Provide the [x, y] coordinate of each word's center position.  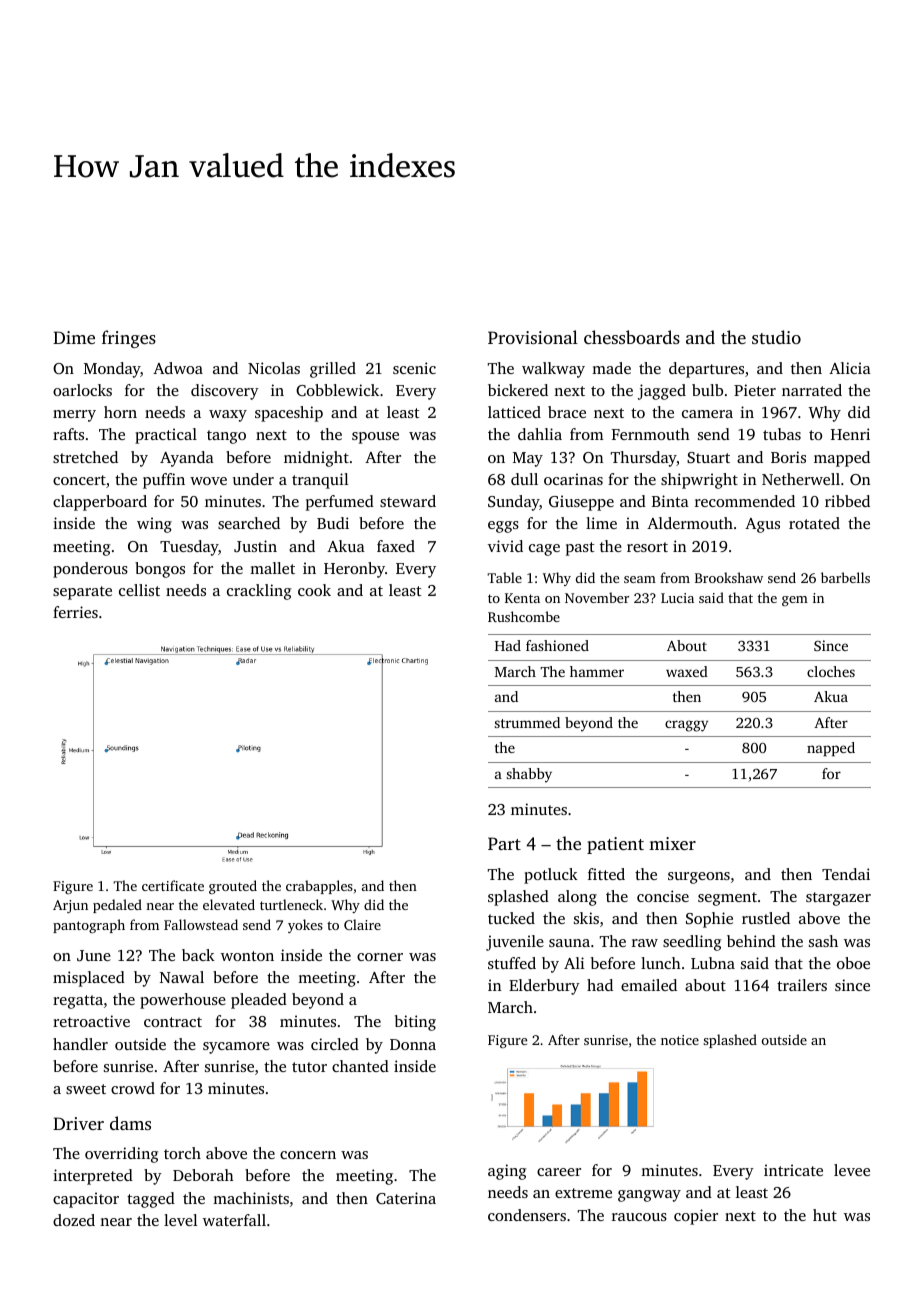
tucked [511, 918]
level [181, 1220]
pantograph [89, 926]
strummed [527, 722]
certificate [173, 885]
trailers [802, 985]
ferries [75, 612]
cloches [831, 671]
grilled [333, 370]
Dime [74, 337]
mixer [672, 843]
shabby [529, 775]
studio [776, 337]
